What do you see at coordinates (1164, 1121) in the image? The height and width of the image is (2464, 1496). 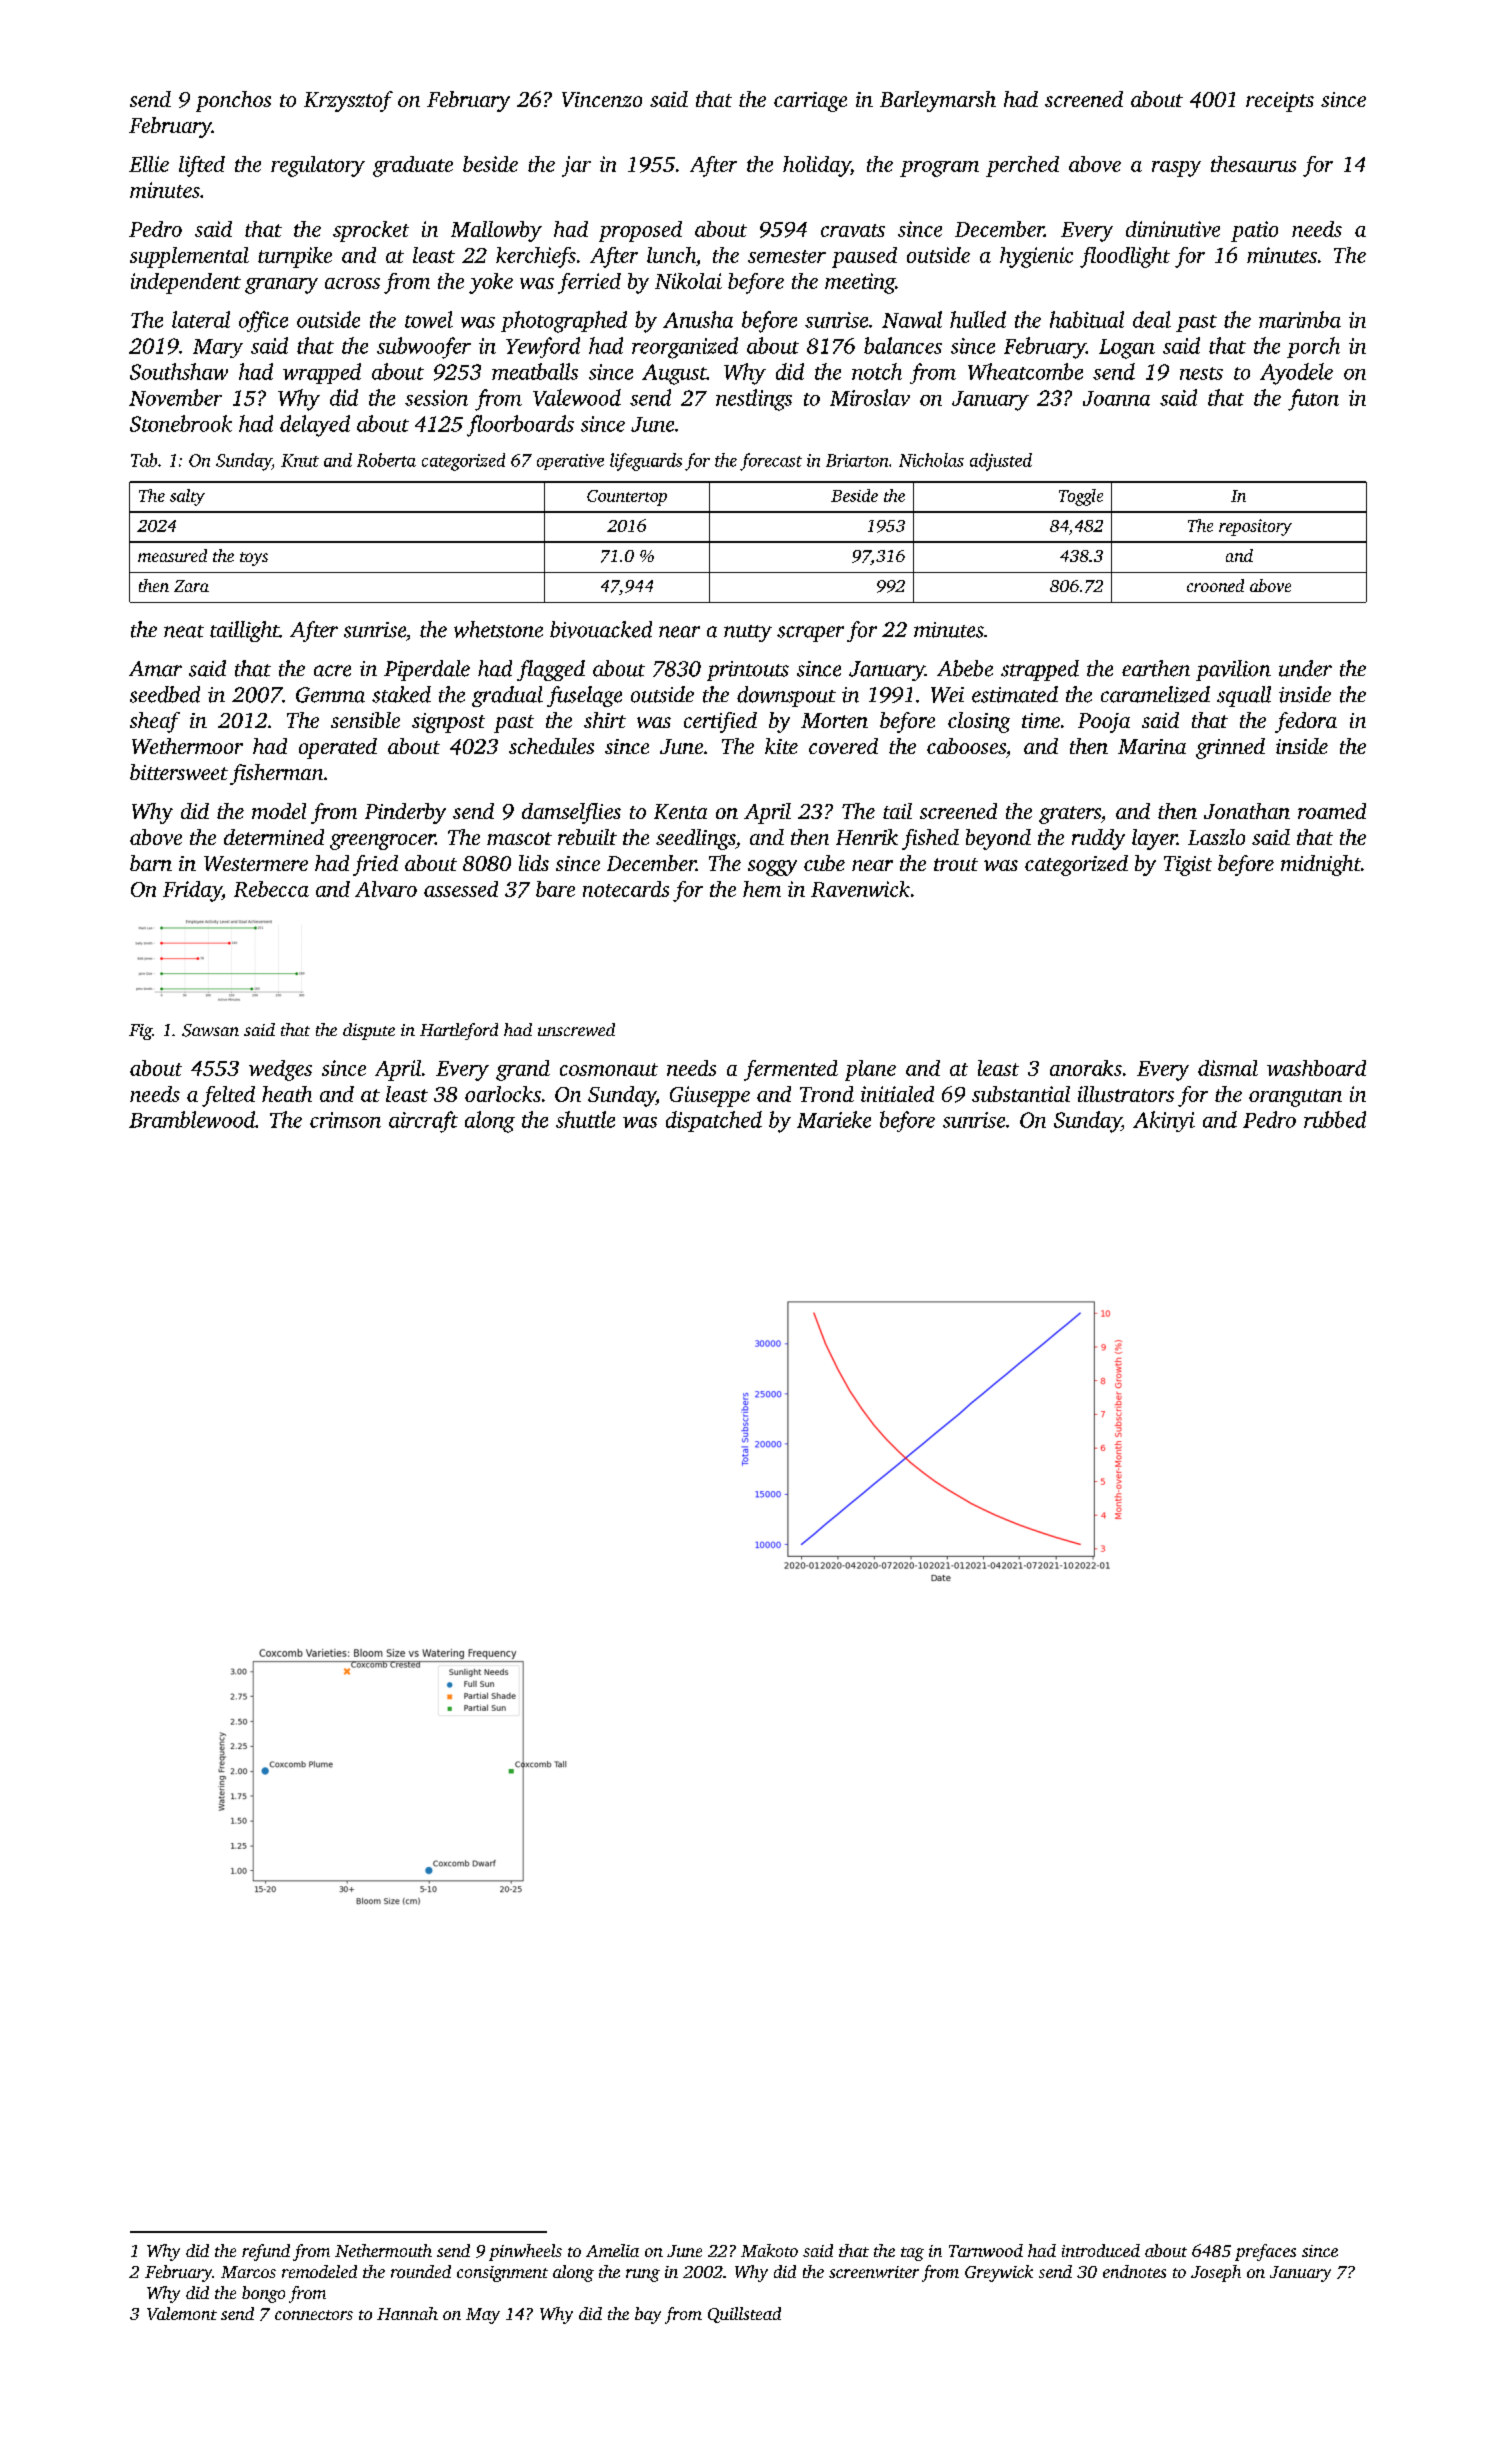 I see `Akinyi` at bounding box center [1164, 1121].
